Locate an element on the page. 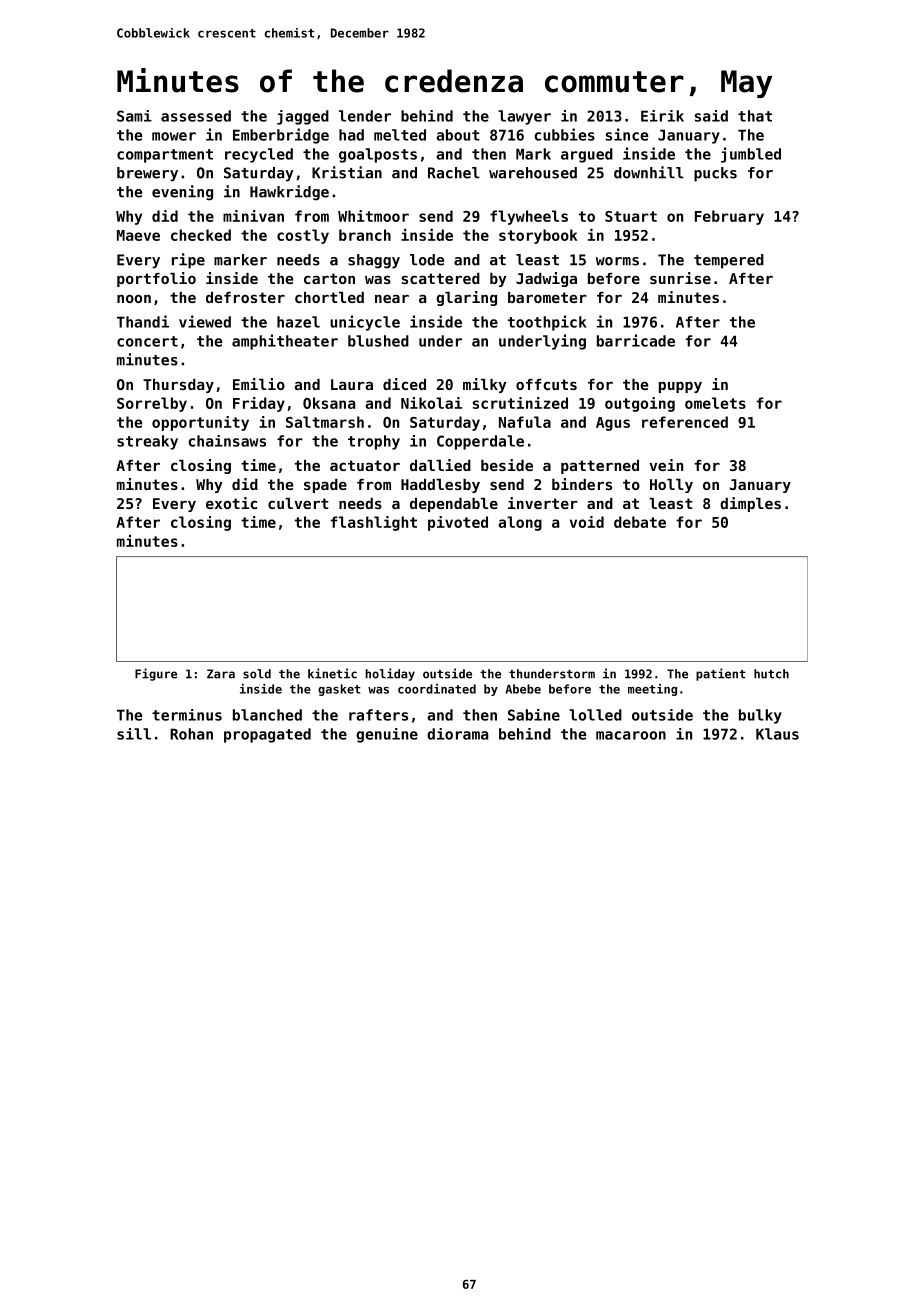 This image has height=1308, width=924. Oksana is located at coordinates (329, 403).
